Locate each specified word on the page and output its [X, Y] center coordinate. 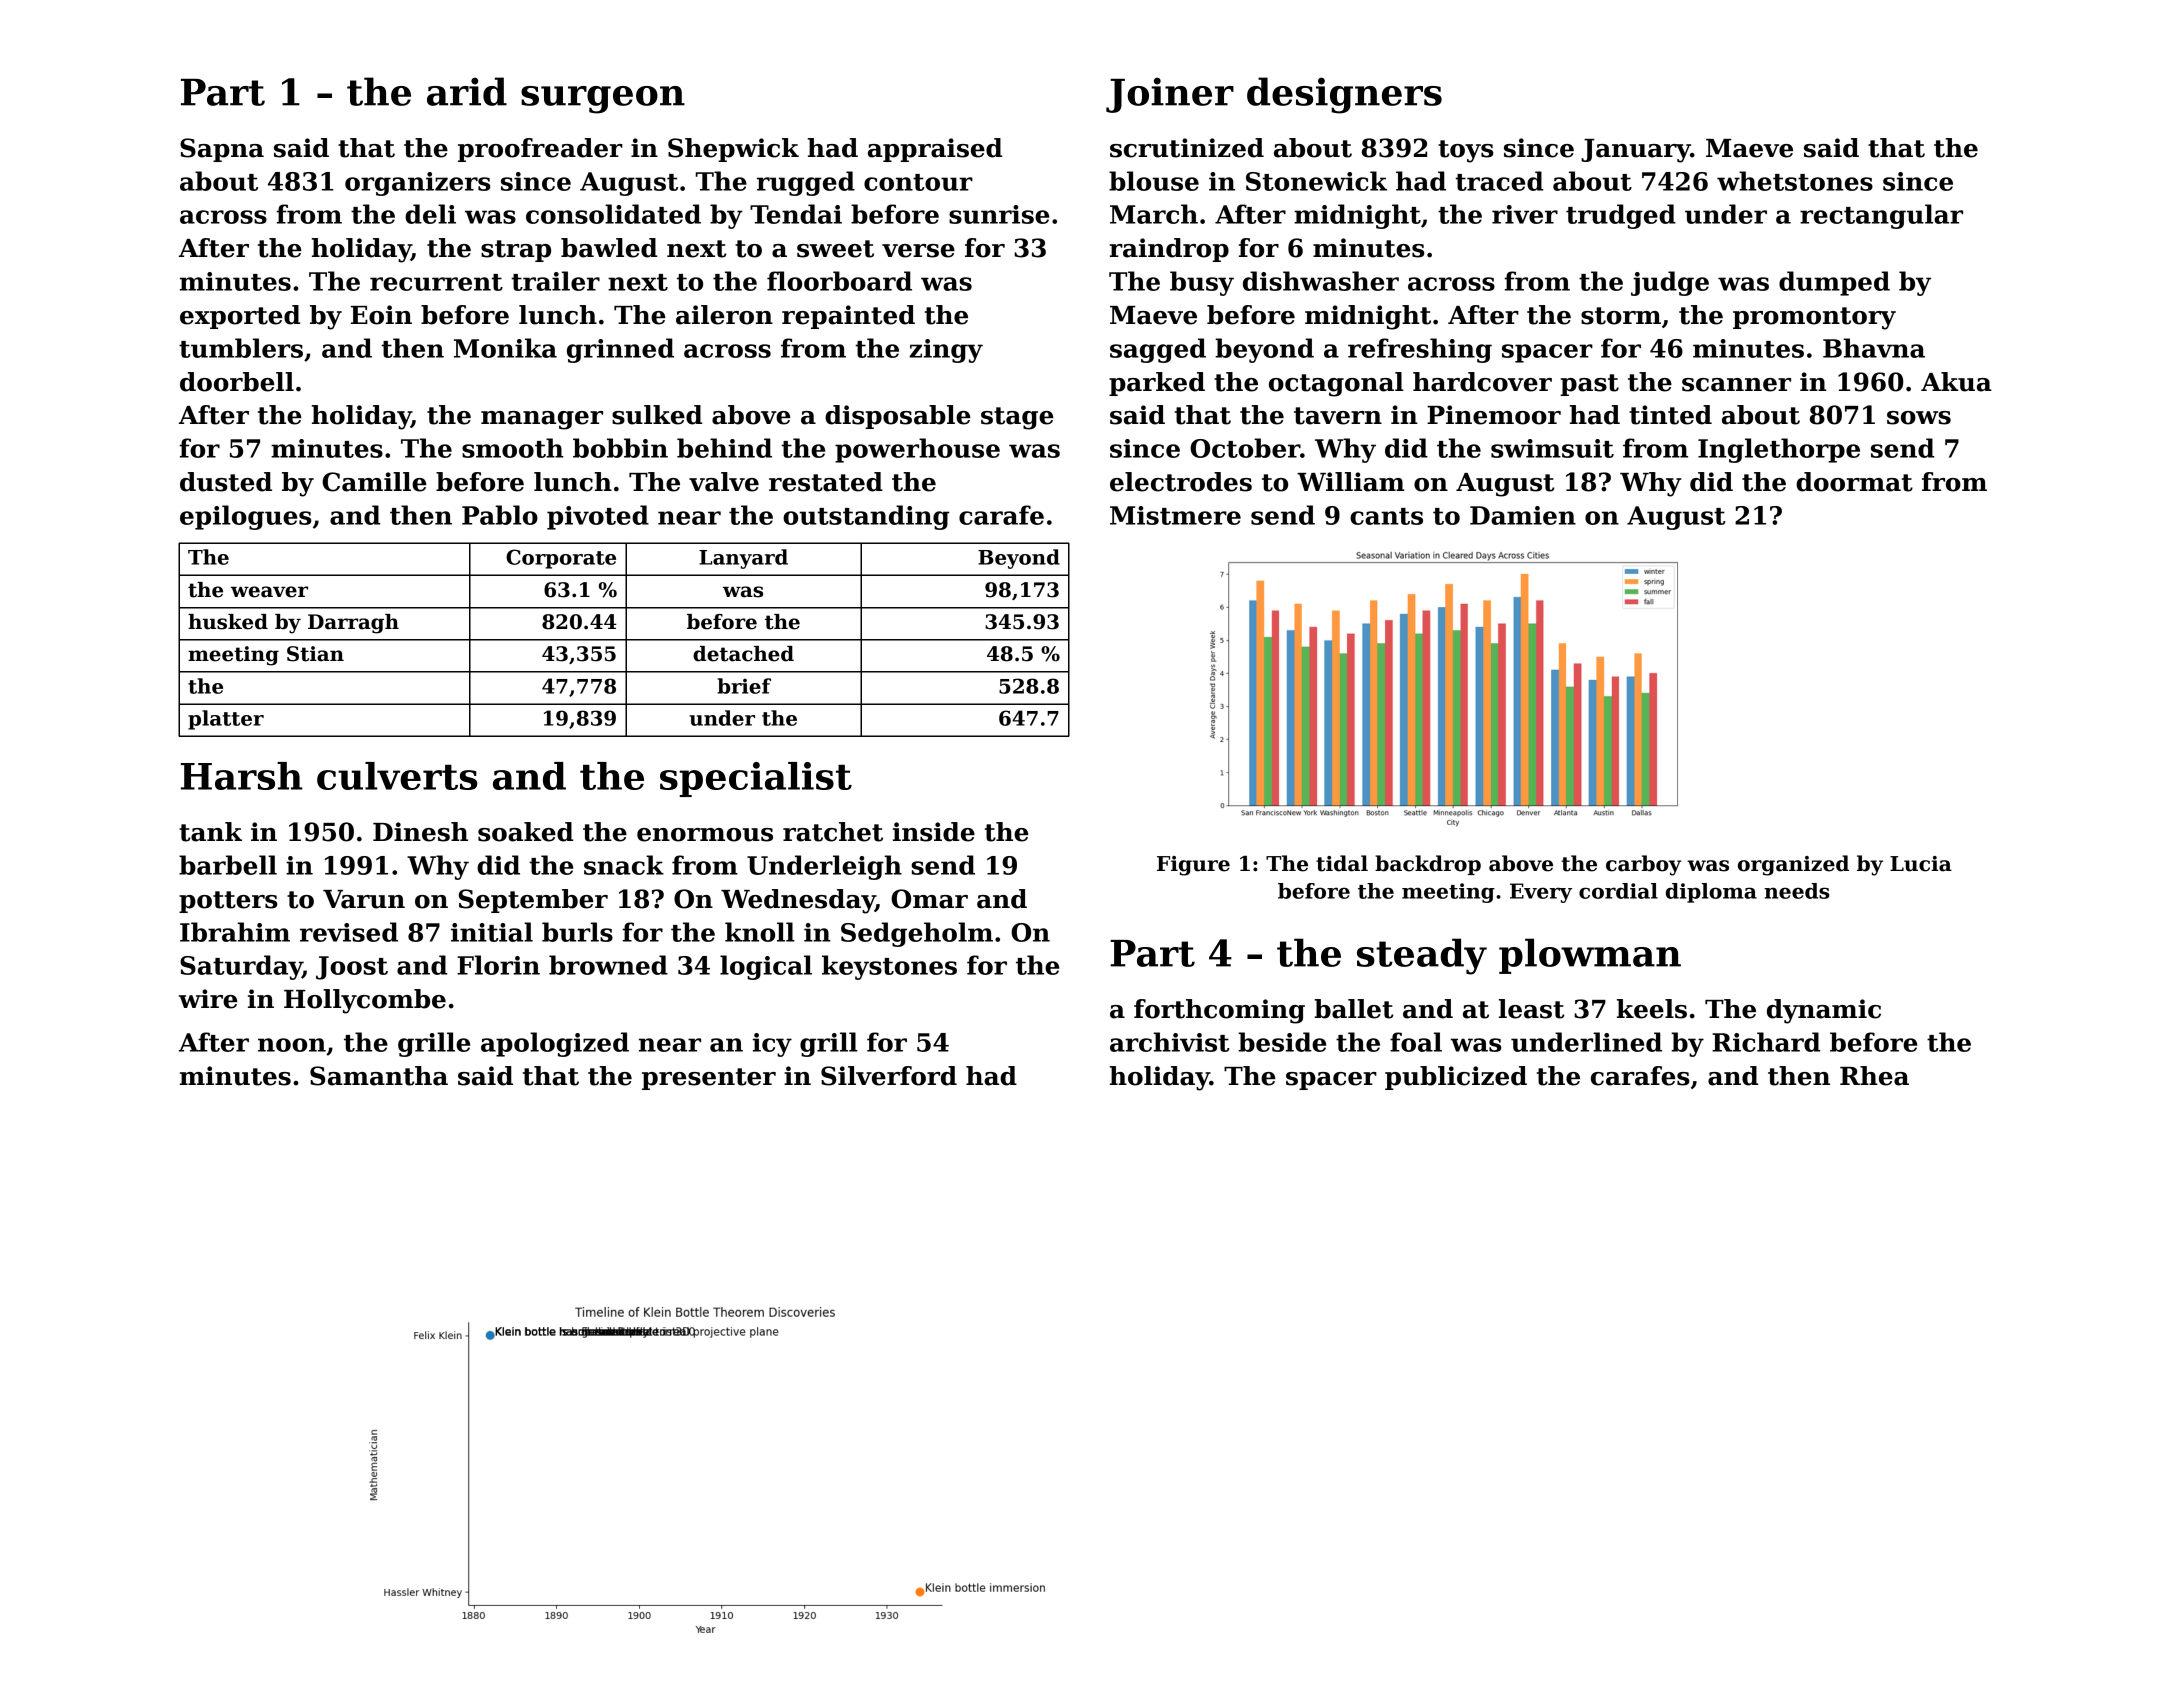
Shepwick [733, 150]
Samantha [379, 1076]
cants [1386, 516]
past [1589, 385]
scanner [1736, 385]
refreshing [1420, 350]
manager [542, 420]
